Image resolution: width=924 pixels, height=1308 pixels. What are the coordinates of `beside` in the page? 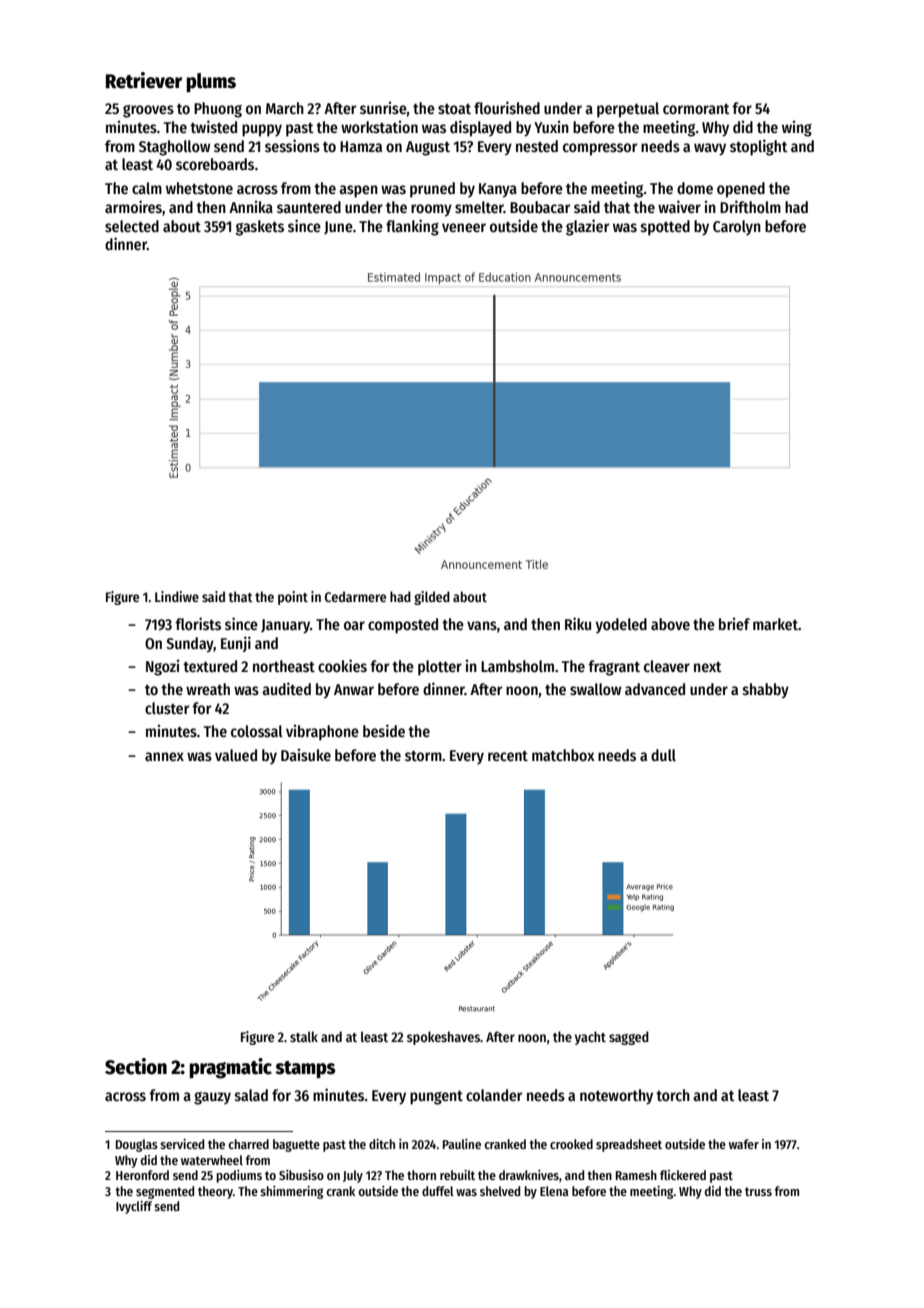 It's located at (384, 731).
